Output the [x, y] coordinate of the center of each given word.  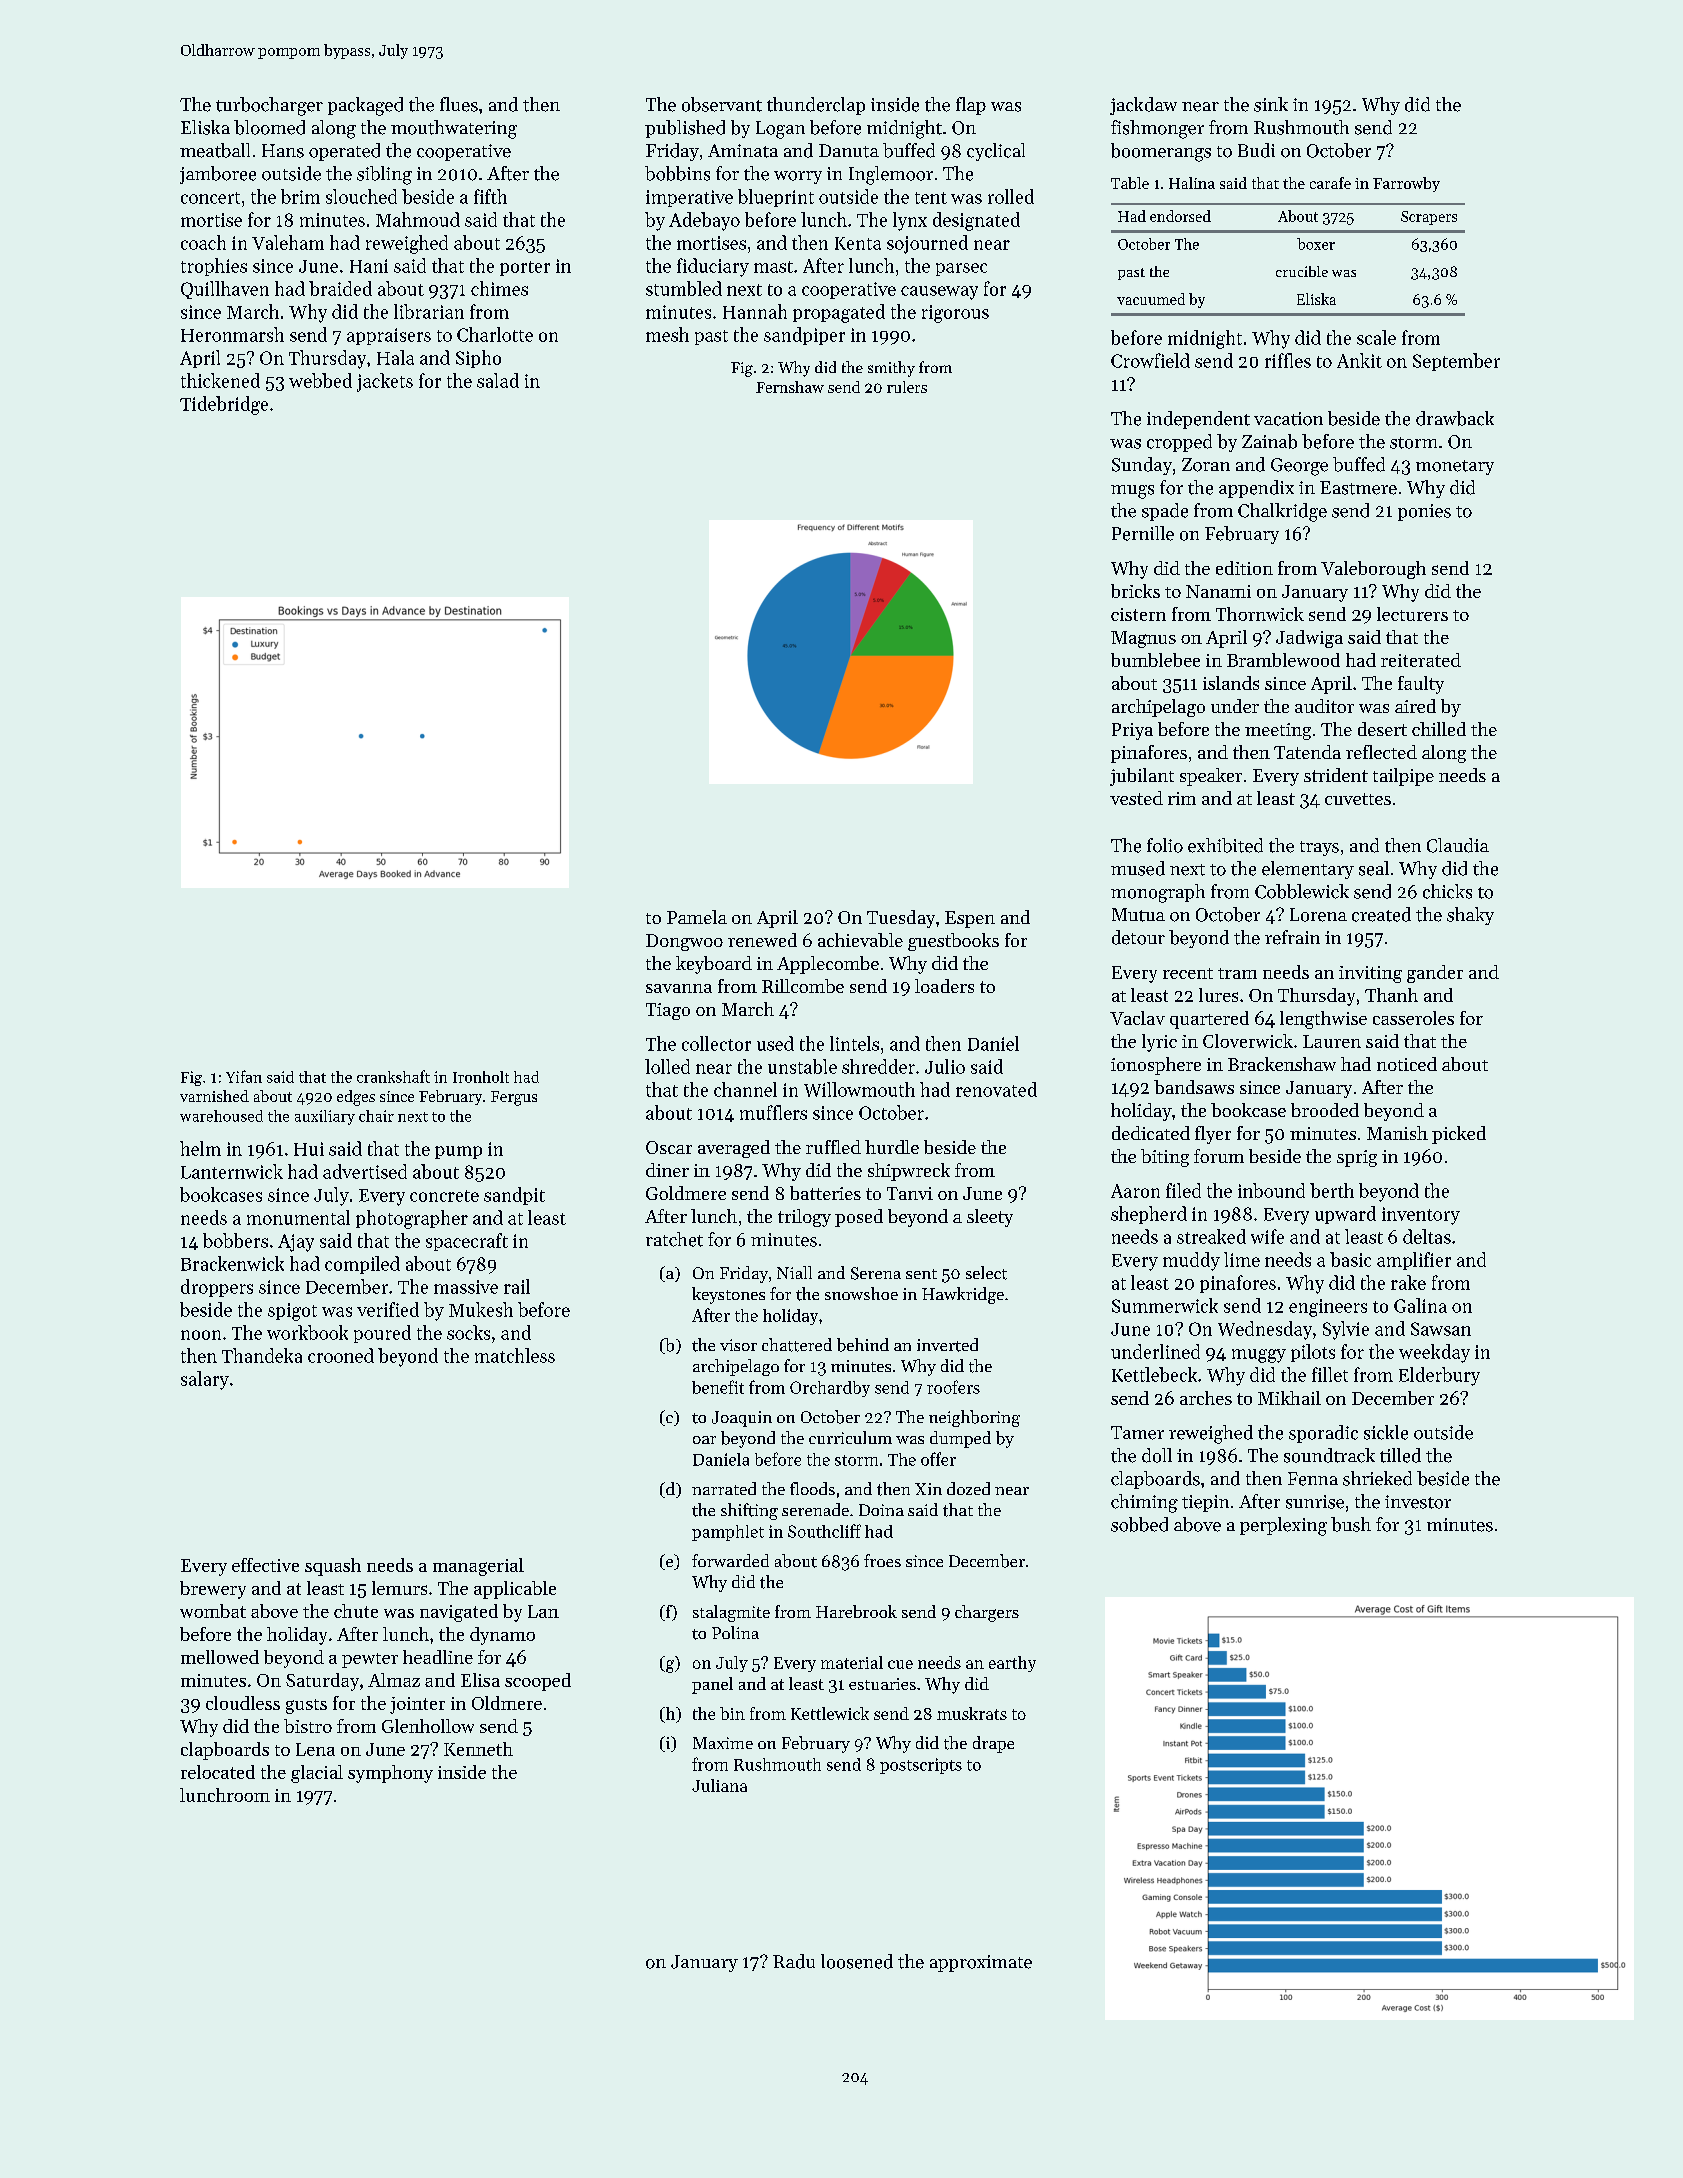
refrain [1292, 937]
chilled [1439, 729]
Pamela [697, 917]
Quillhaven [225, 290]
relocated [218, 1772]
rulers [907, 387]
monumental [298, 1217]
